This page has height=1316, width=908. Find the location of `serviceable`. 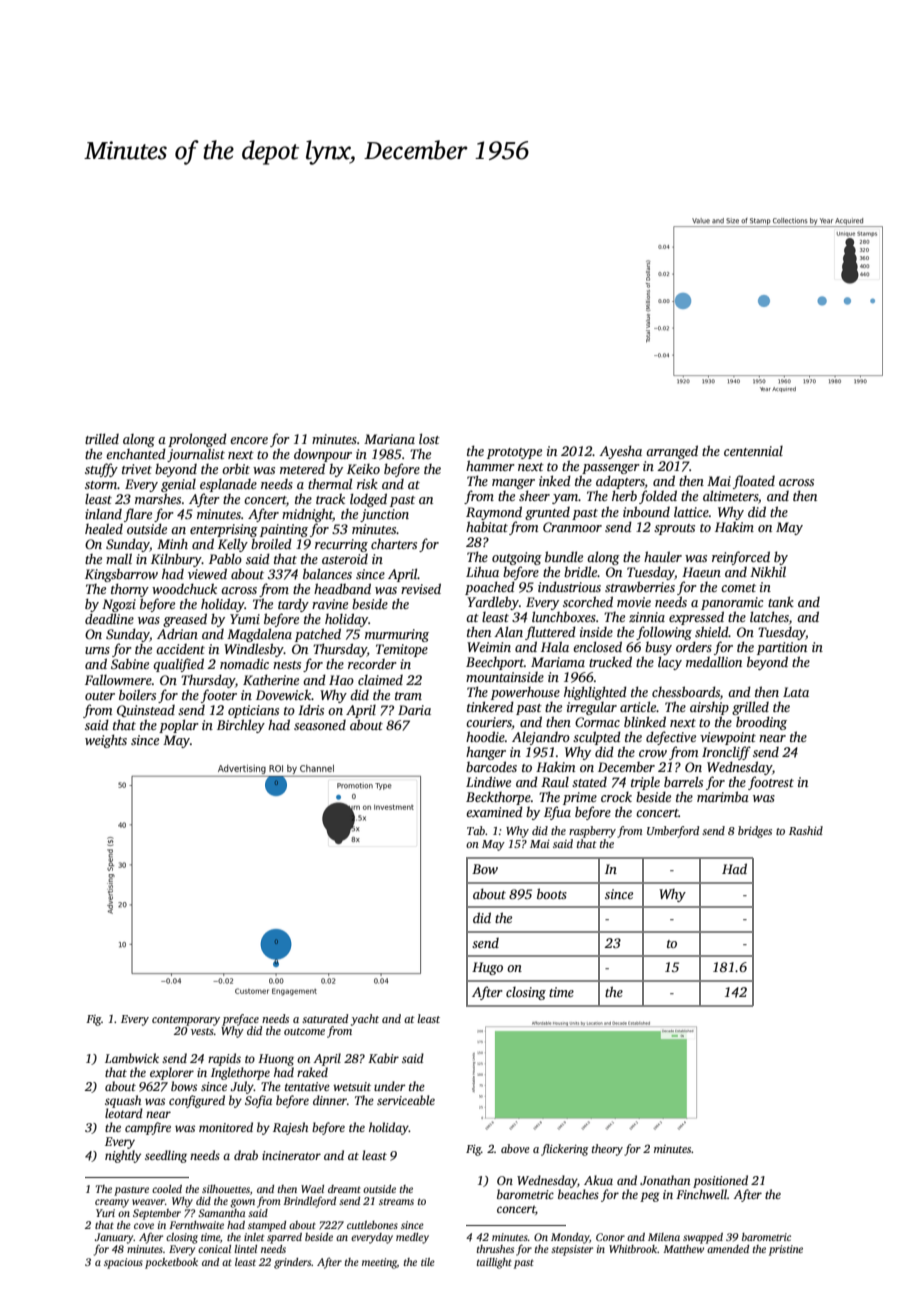

serviceable is located at coordinates (406, 1100).
